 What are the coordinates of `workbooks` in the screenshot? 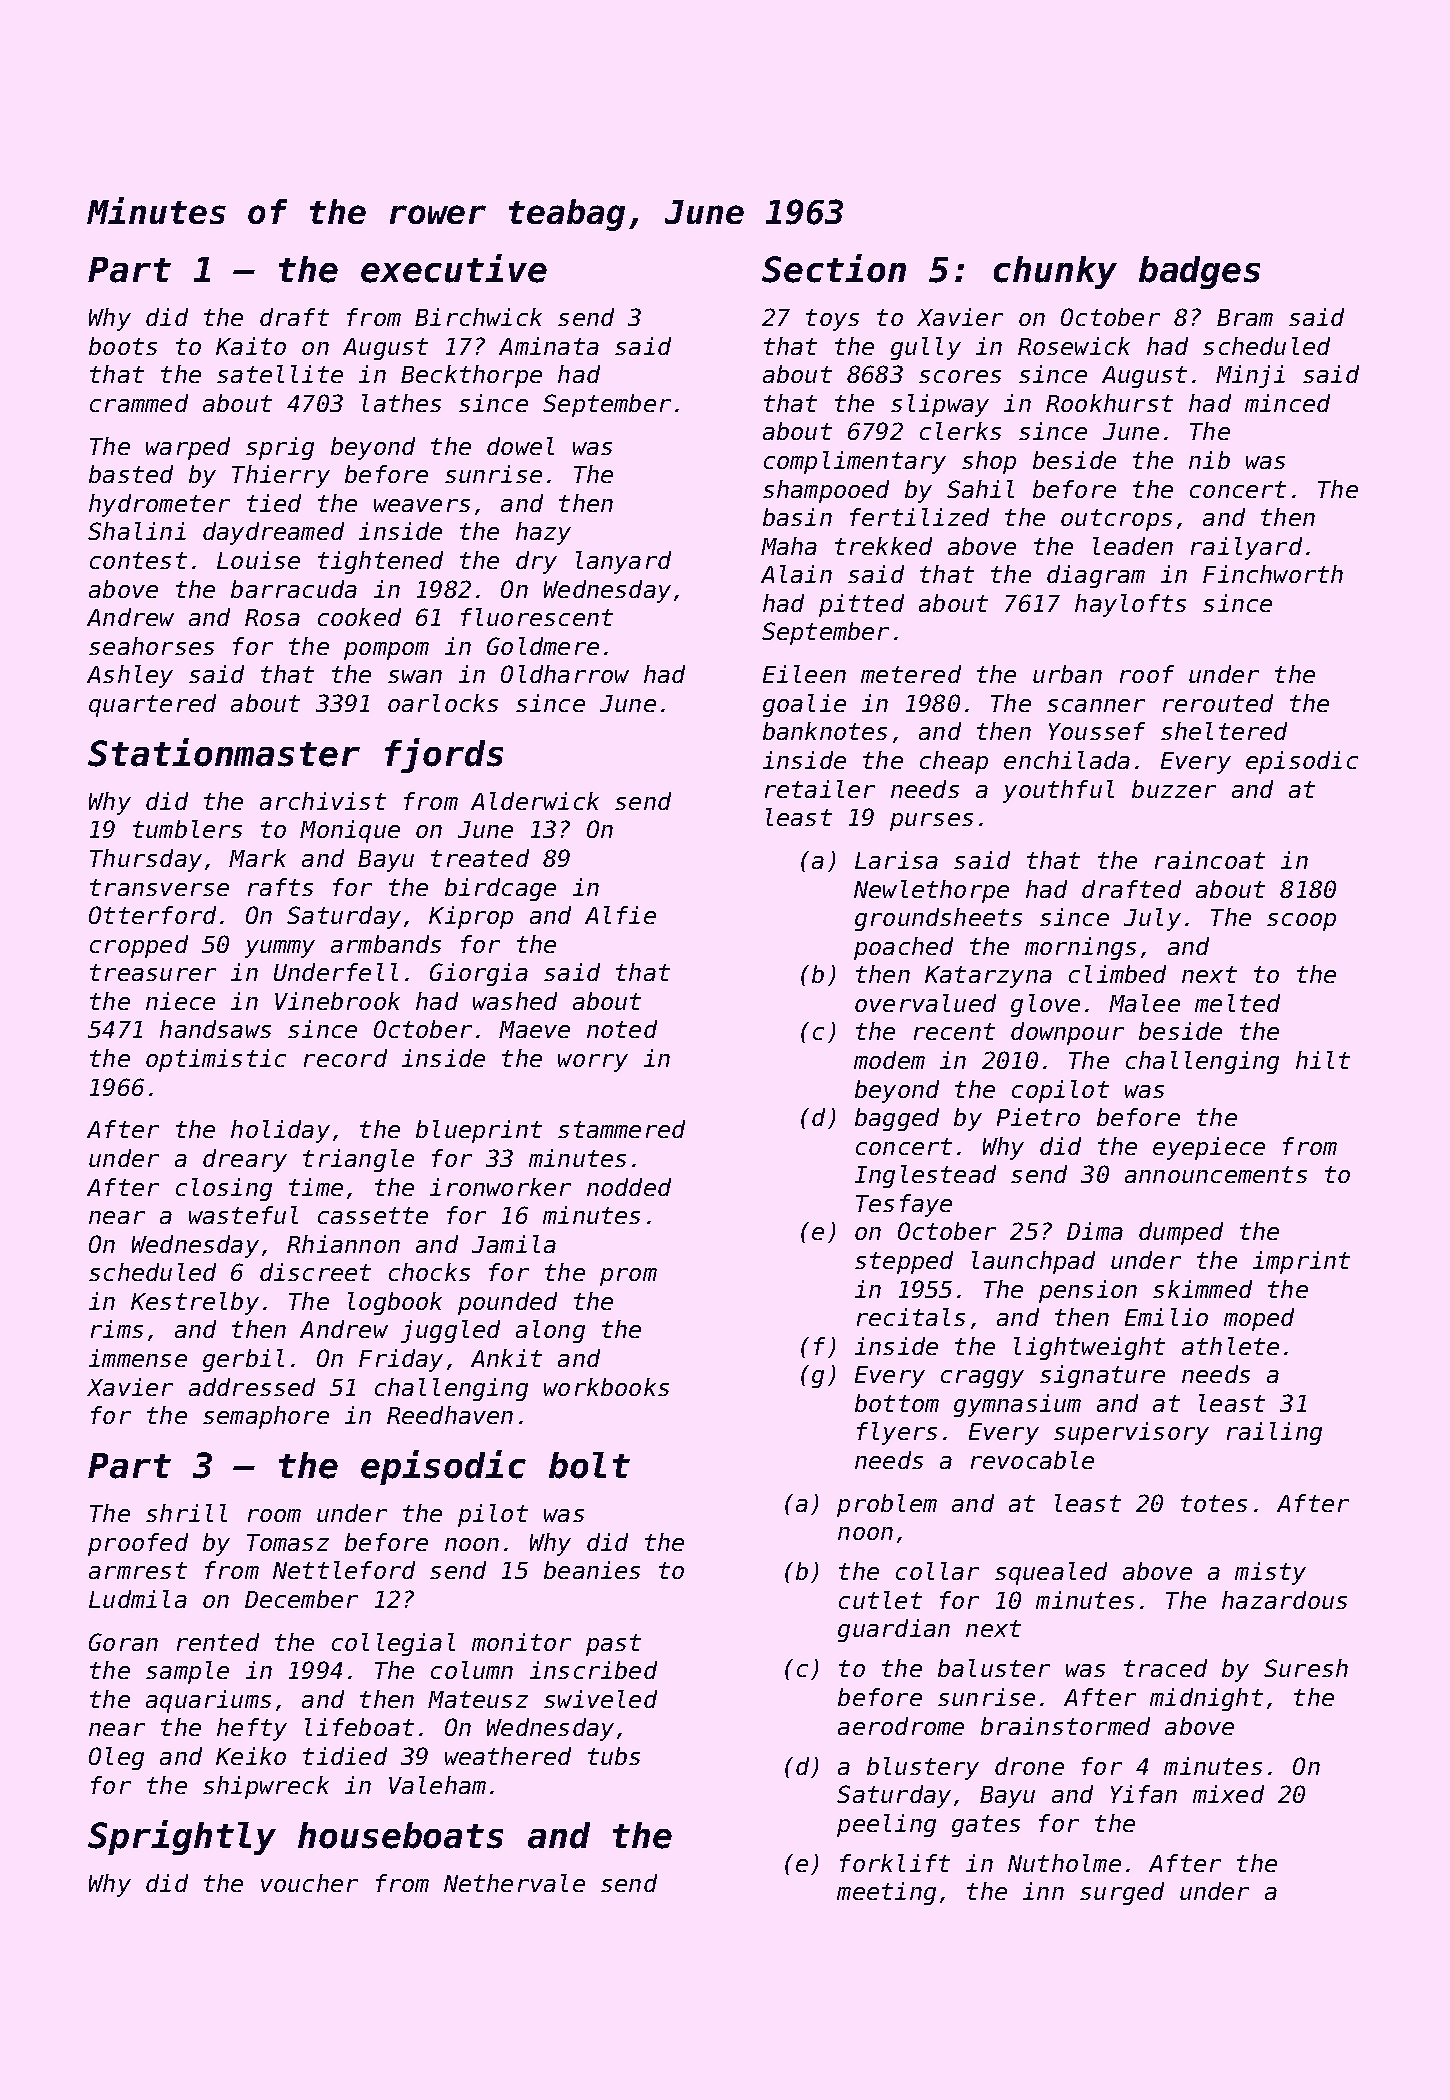 It's located at (606, 1387).
